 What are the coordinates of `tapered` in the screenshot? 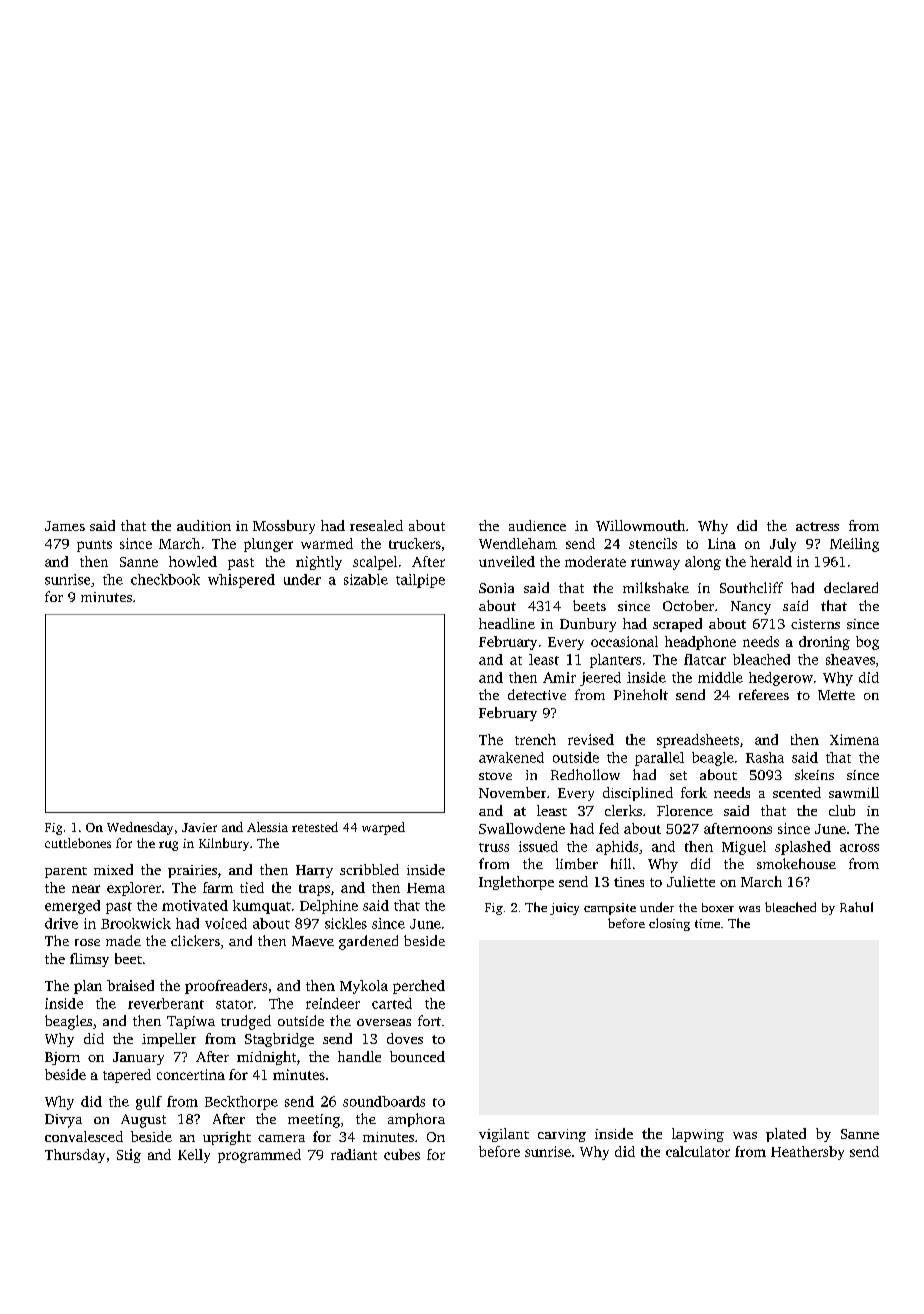 It's located at (127, 1076).
